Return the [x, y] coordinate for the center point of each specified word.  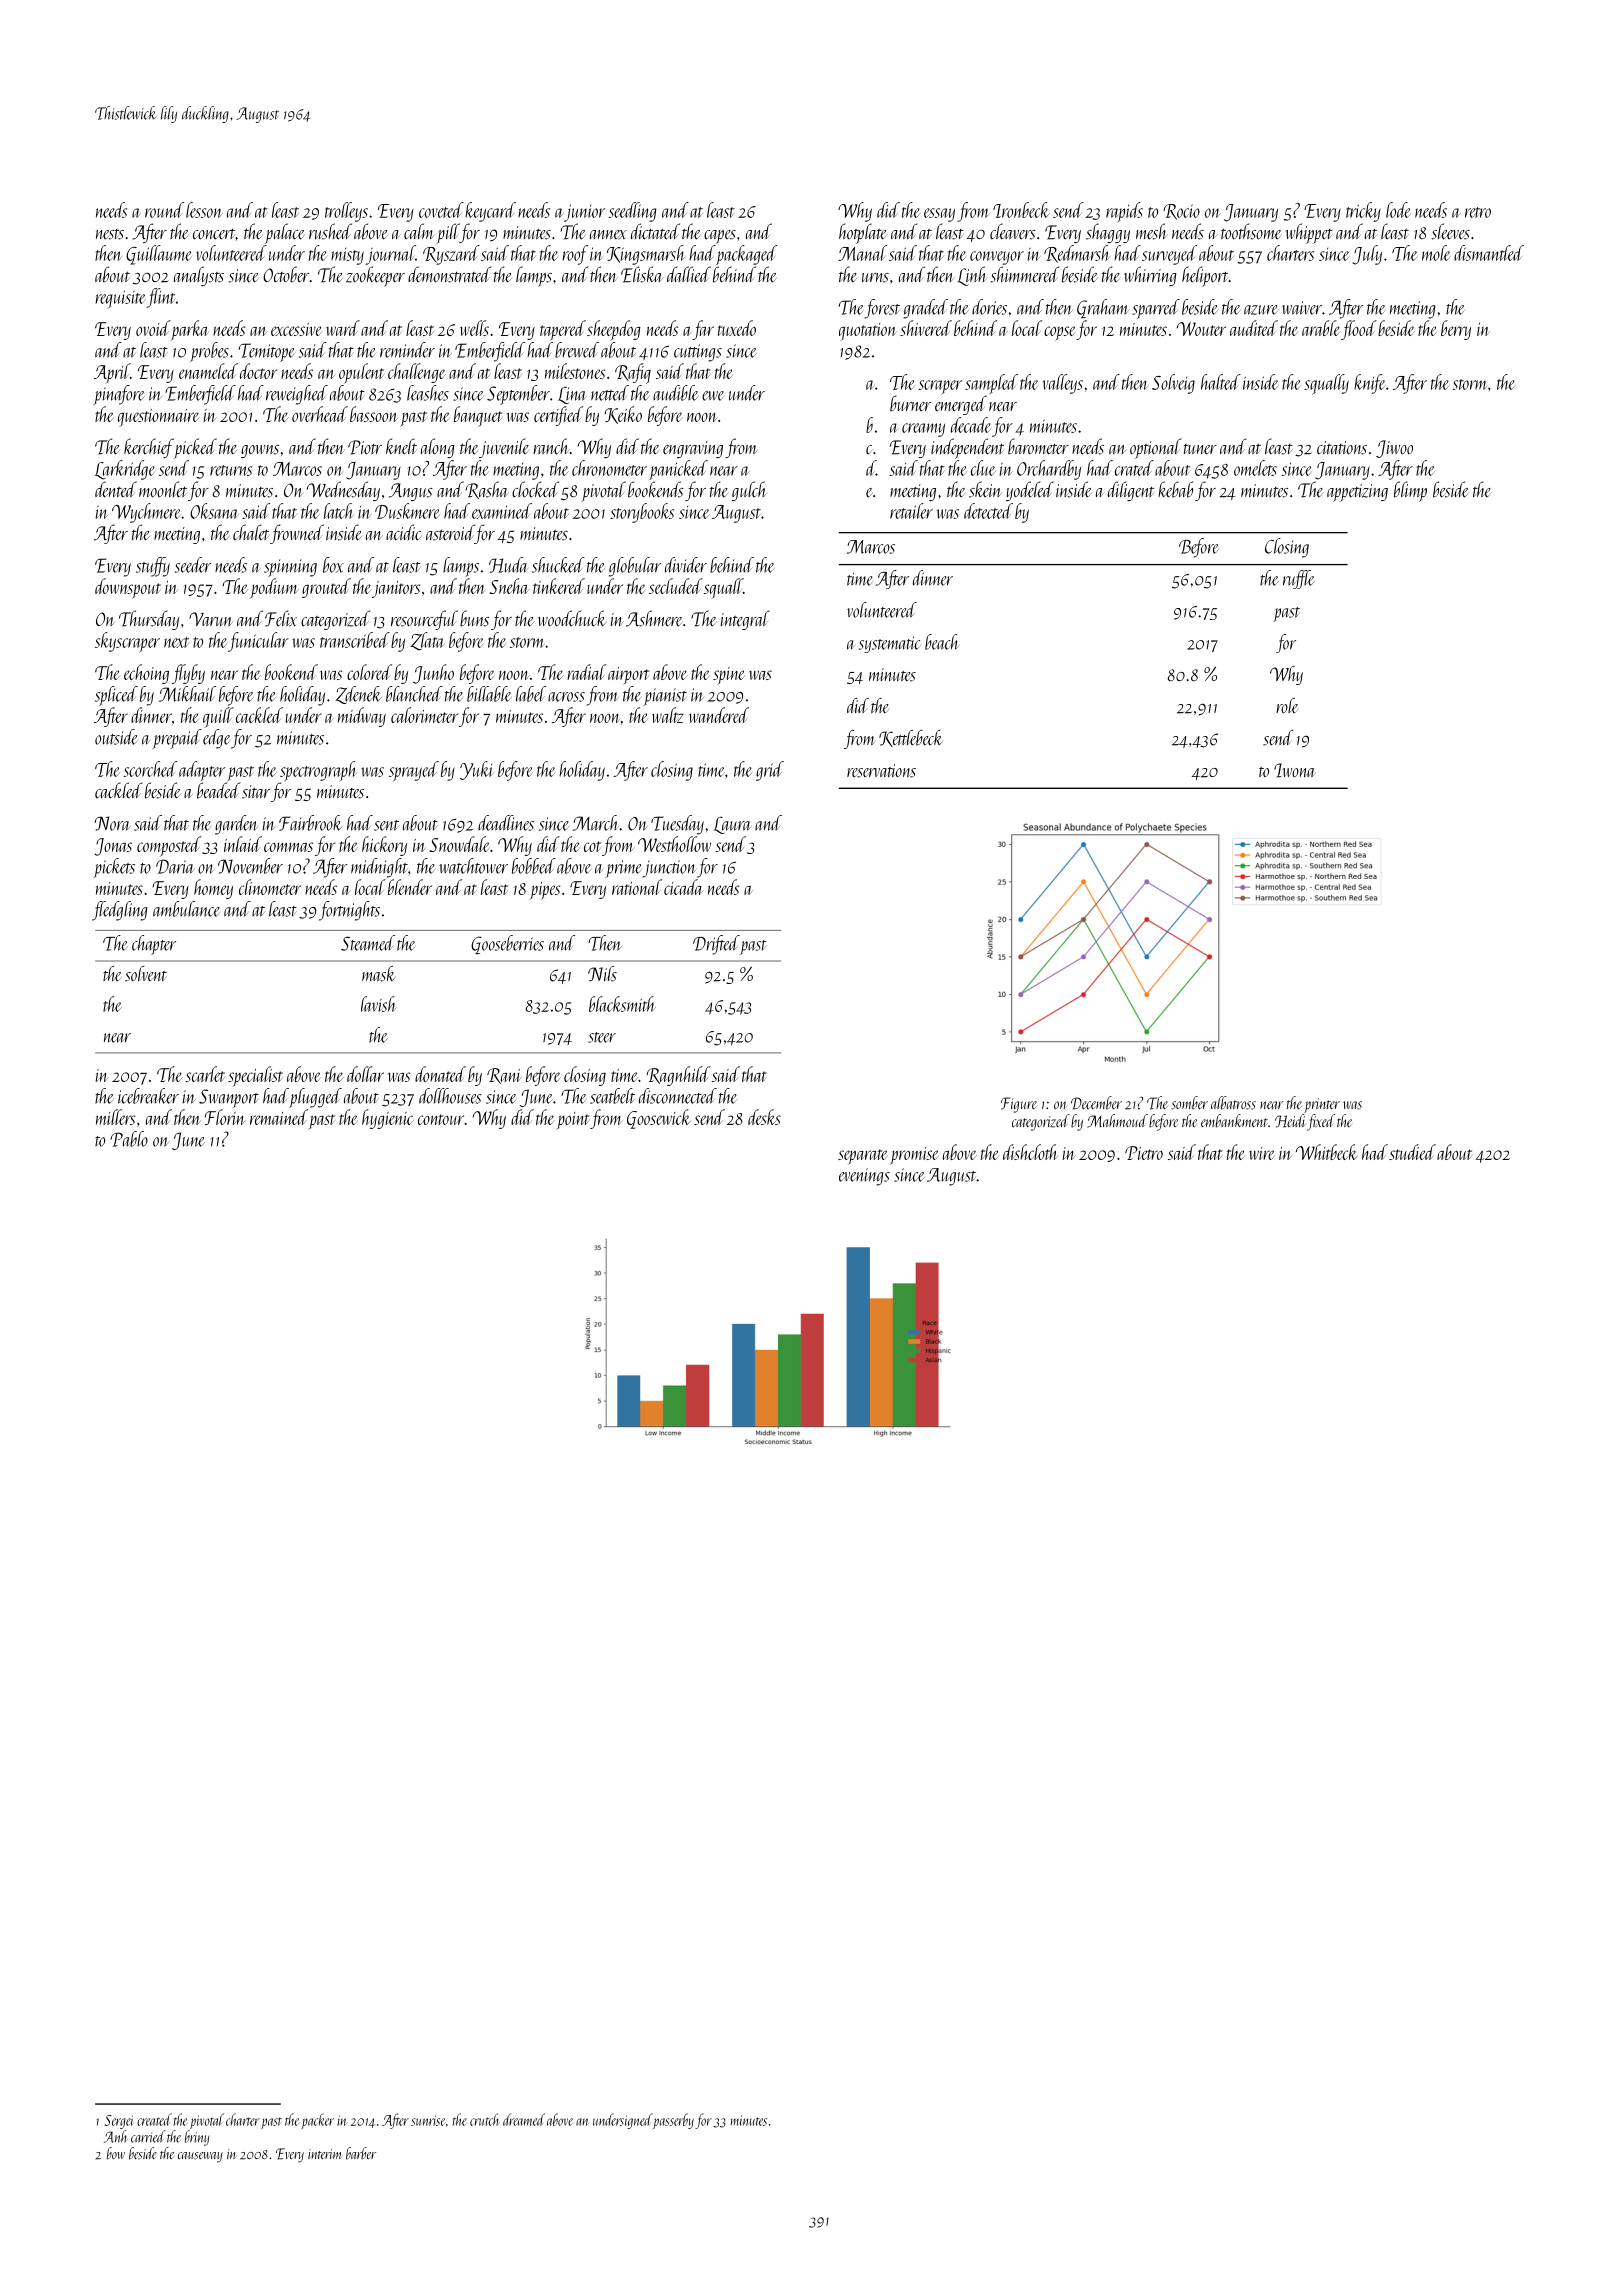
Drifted [716, 945]
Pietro [1144, 1153]
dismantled [1489, 253]
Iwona [1294, 770]
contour [441, 1119]
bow [116, 2153]
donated [440, 1074]
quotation [867, 332]
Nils [602, 974]
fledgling [119, 911]
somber [1189, 1103]
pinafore [119, 395]
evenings [864, 1177]
